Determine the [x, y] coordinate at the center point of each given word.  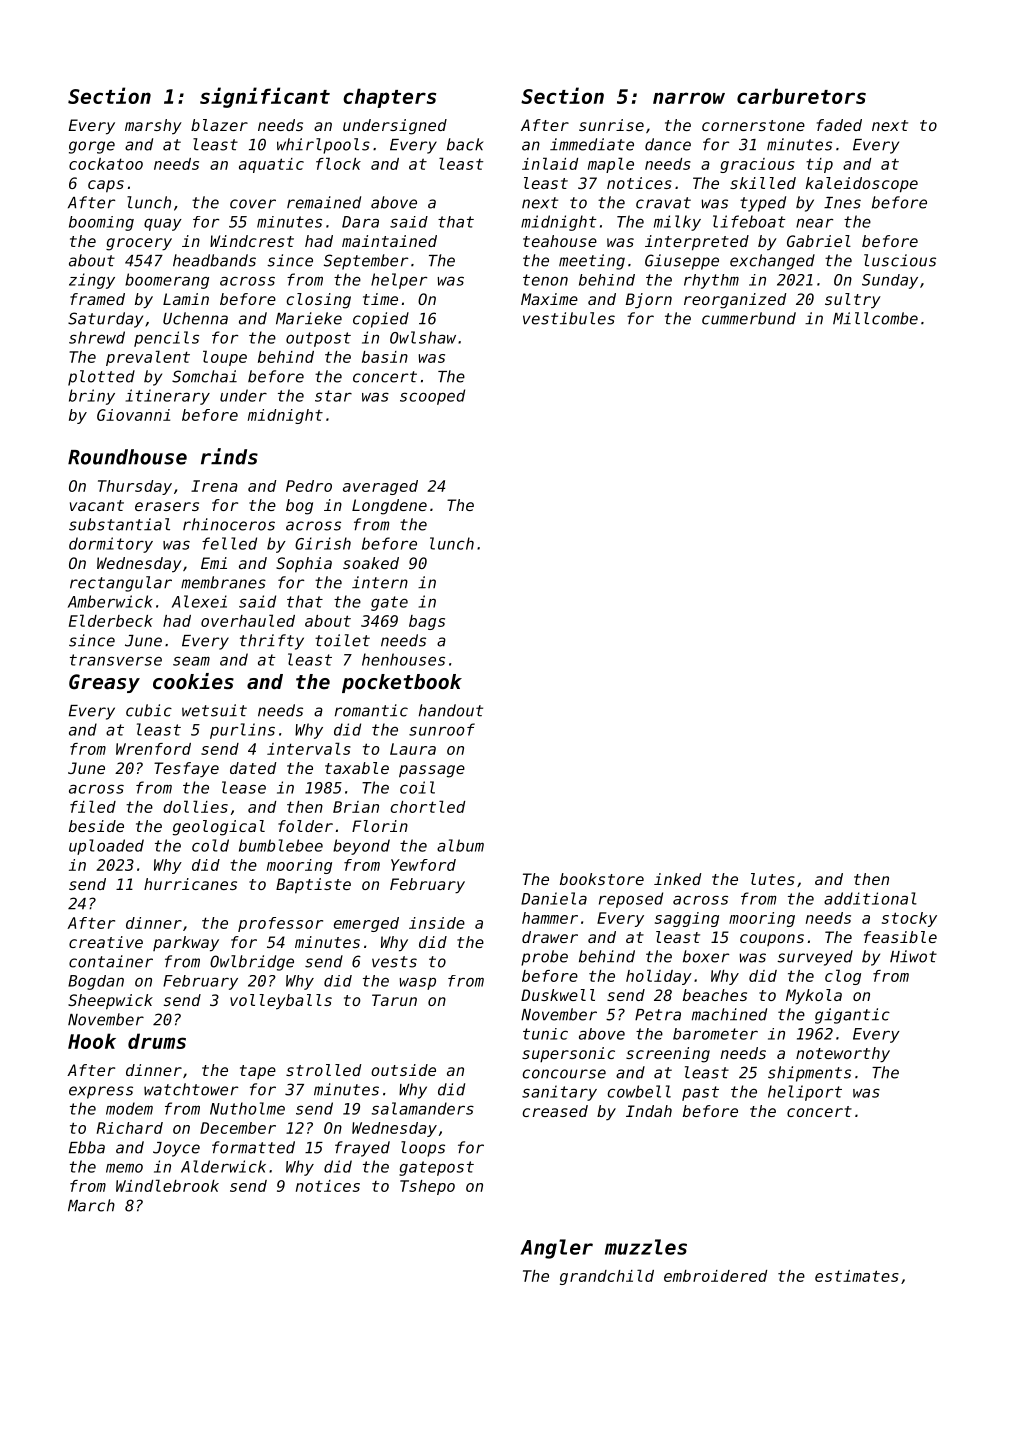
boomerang [167, 281]
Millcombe [875, 318]
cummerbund [749, 318]
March [91, 1205]
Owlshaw [423, 337]
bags [427, 622]
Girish [323, 543]
